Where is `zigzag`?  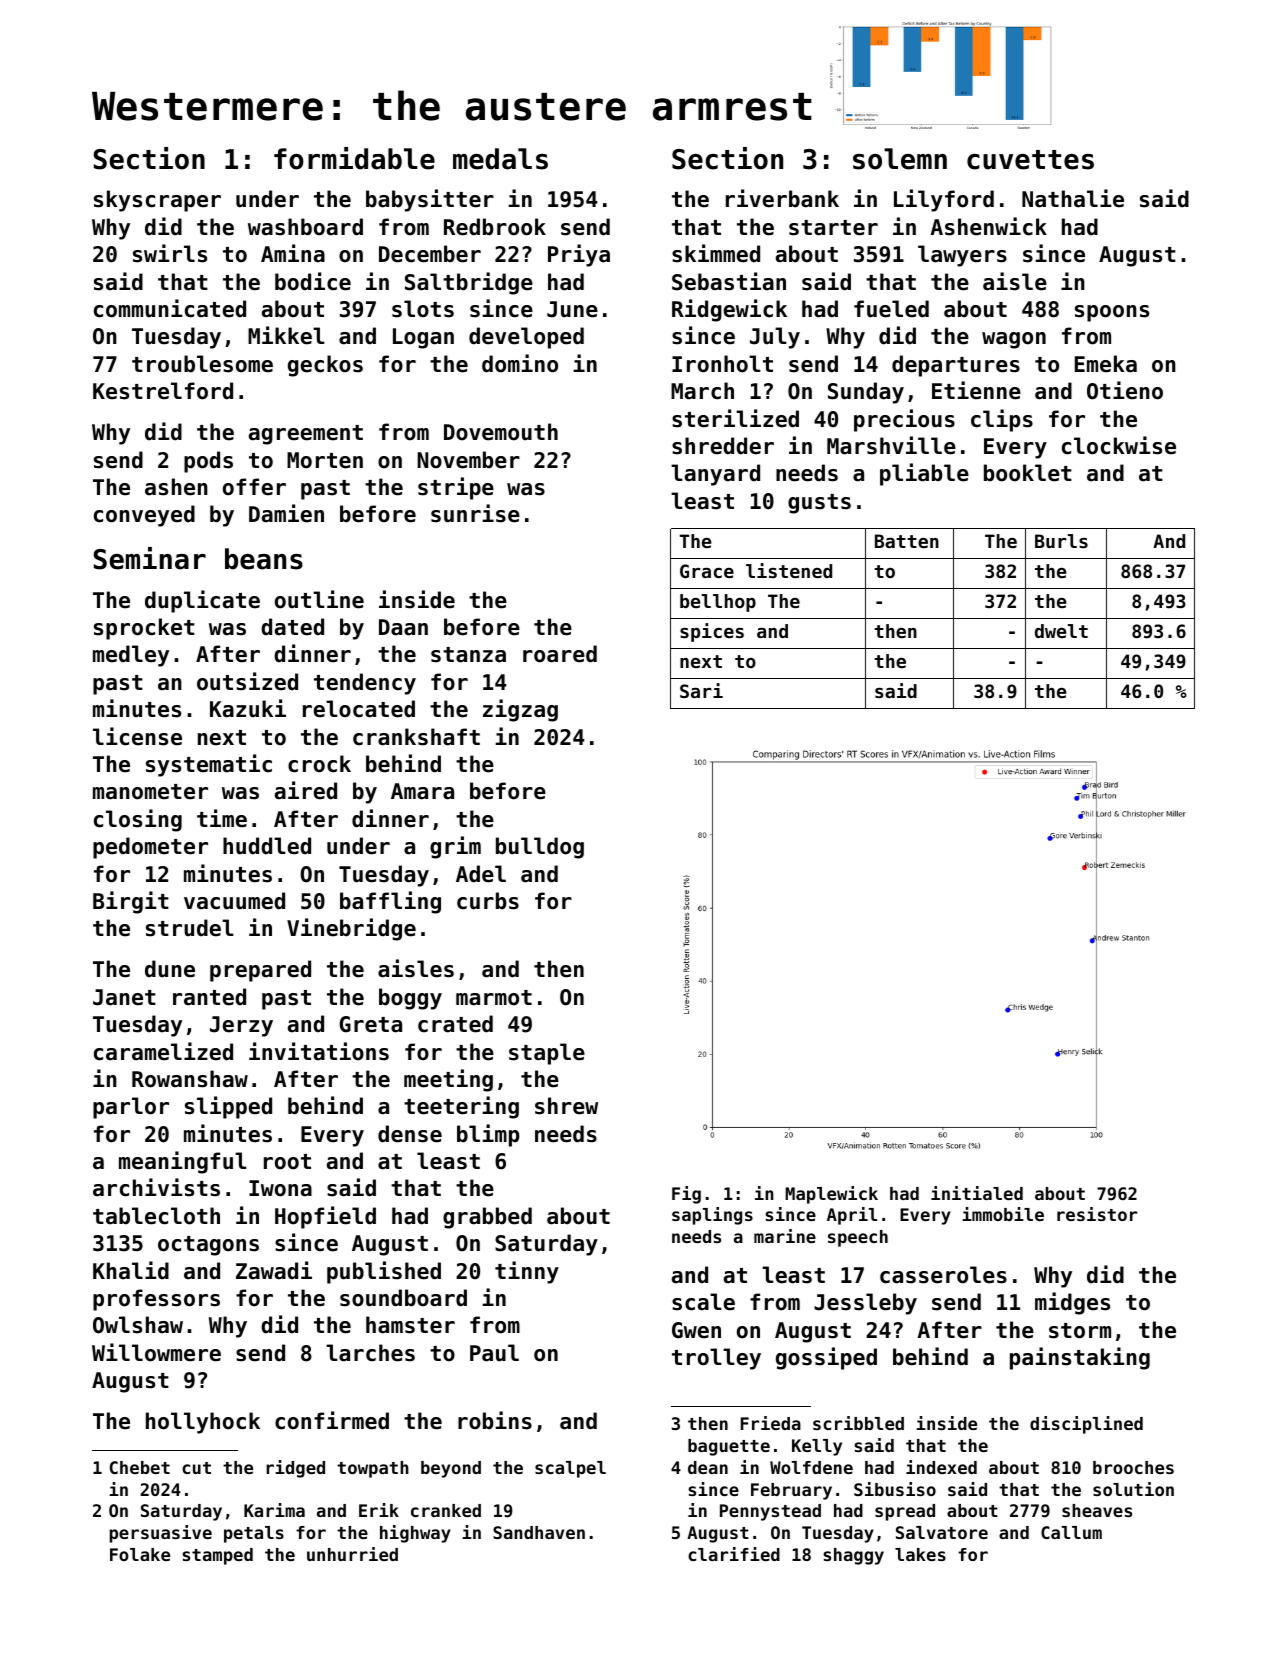 zigzag is located at coordinates (520, 710).
